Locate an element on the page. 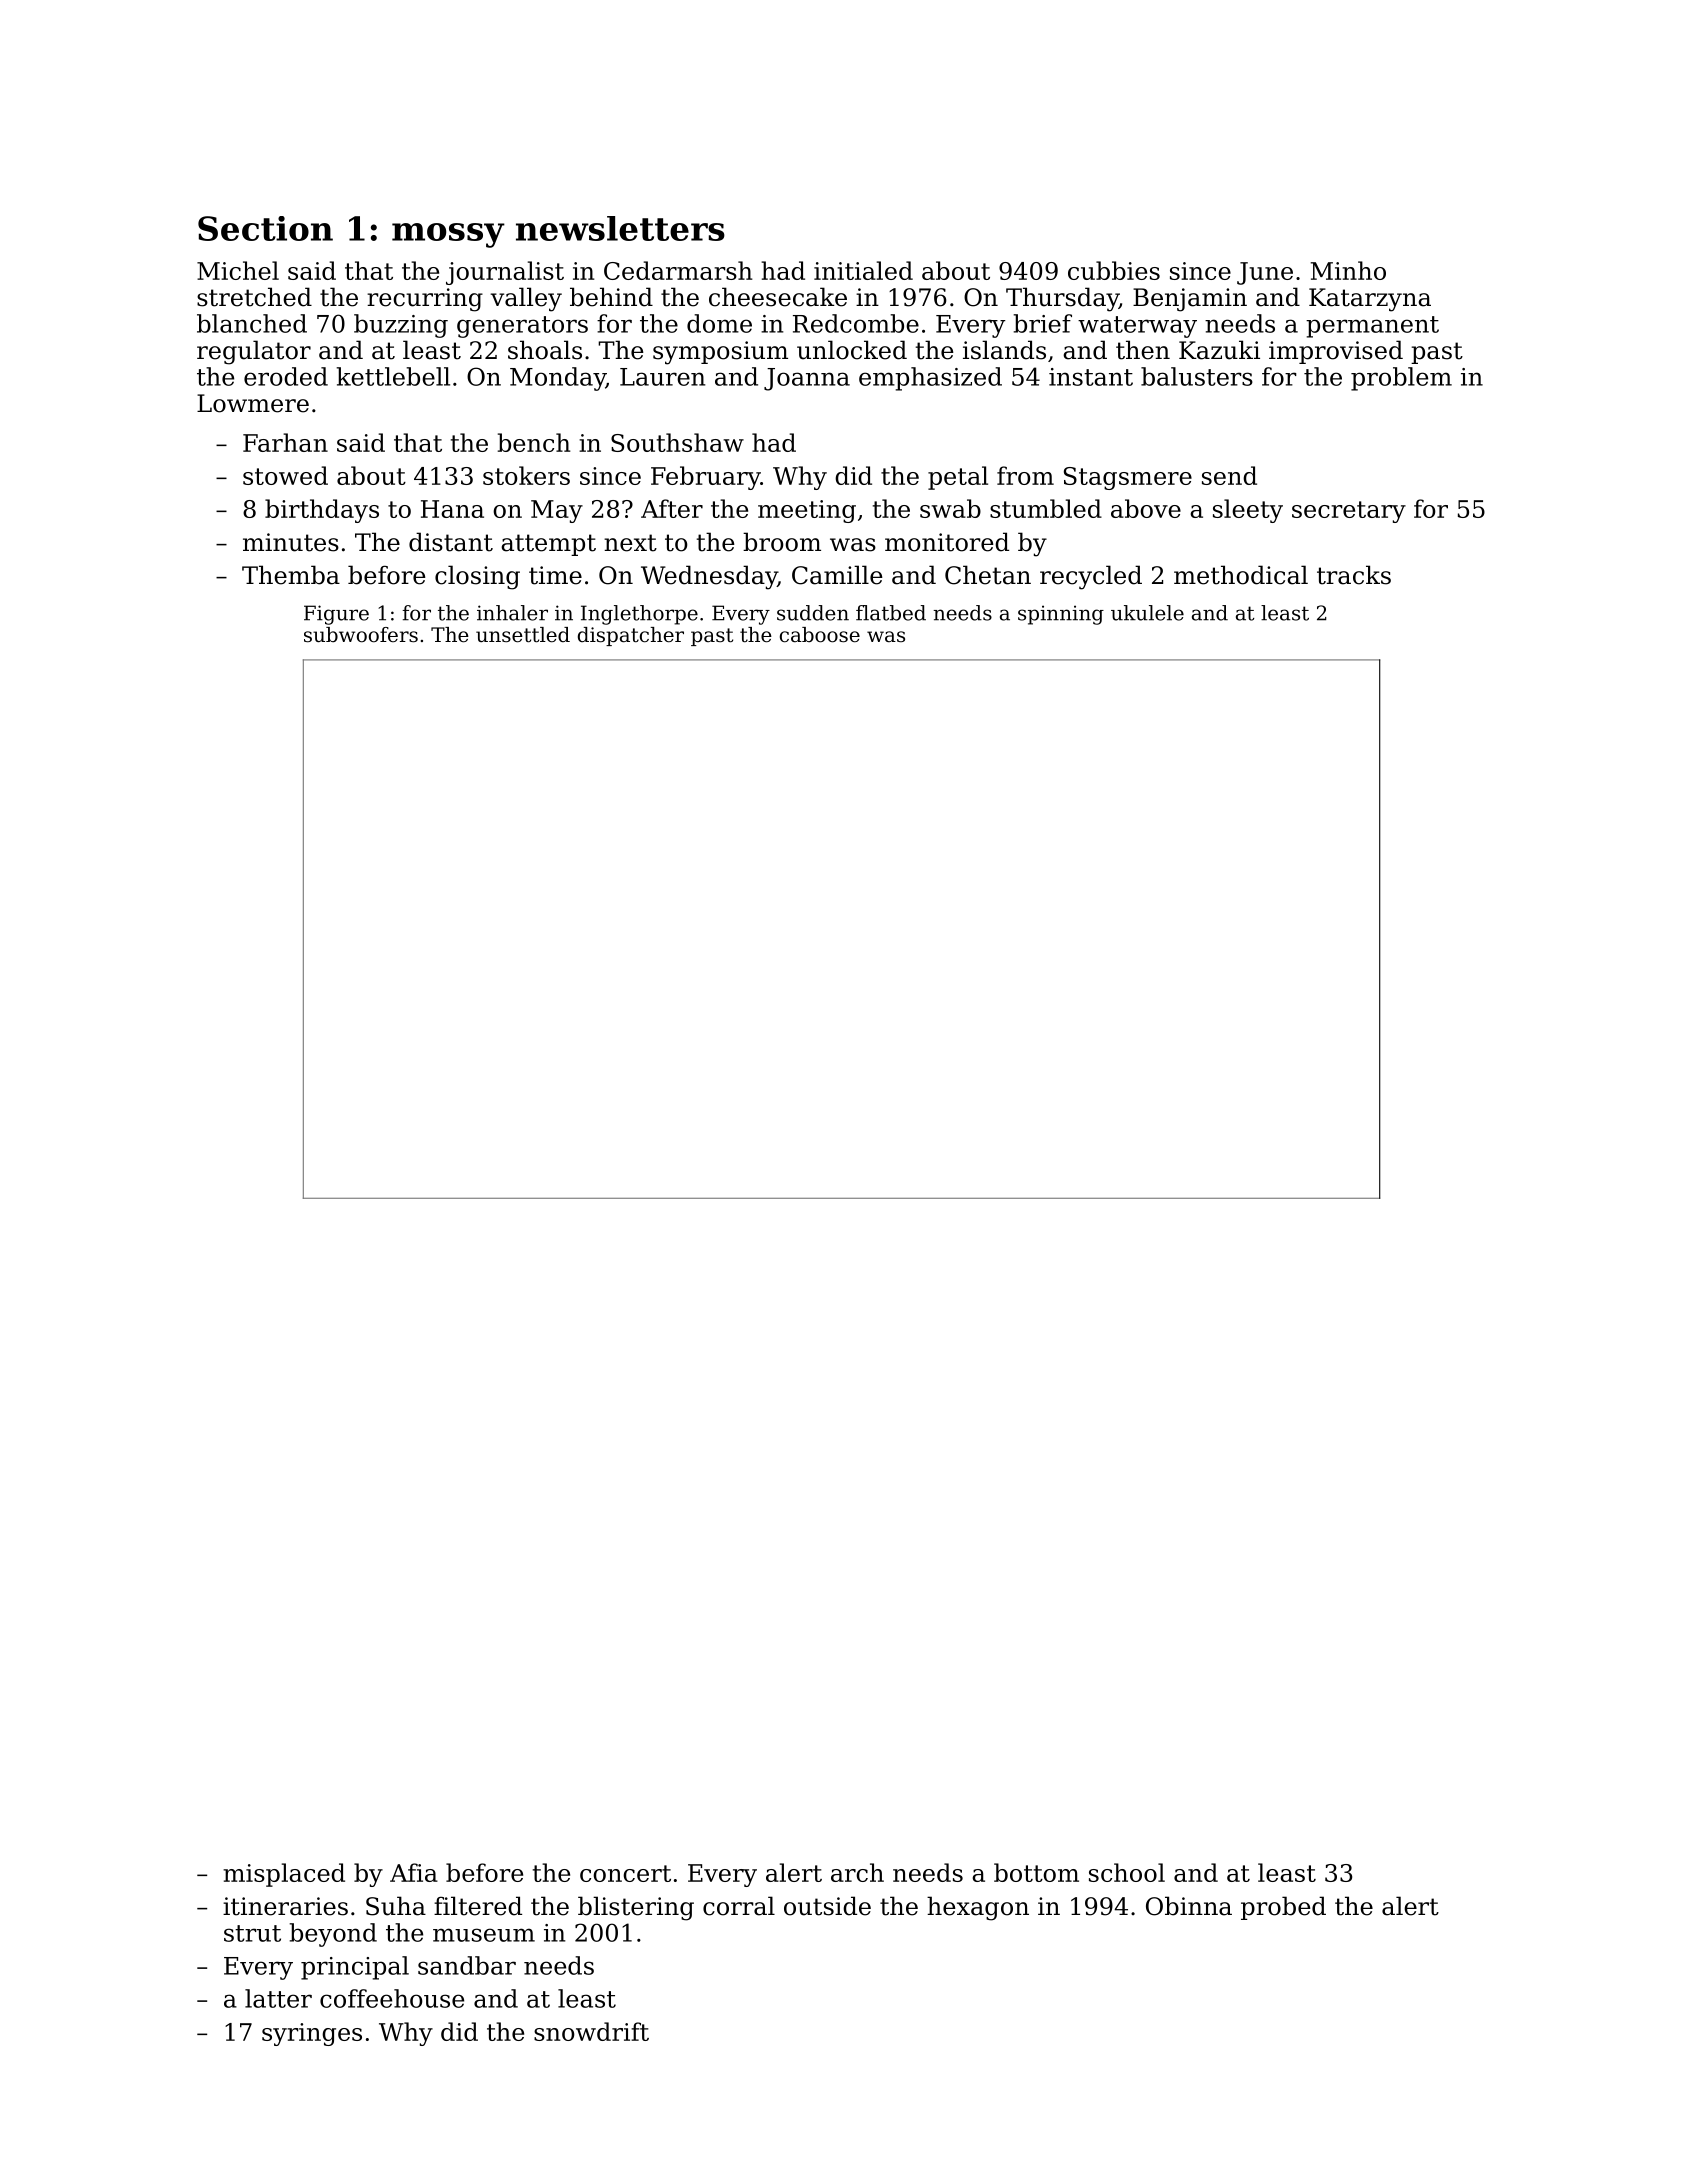 The image size is (1683, 2178). newsletters is located at coordinates (620, 228).
